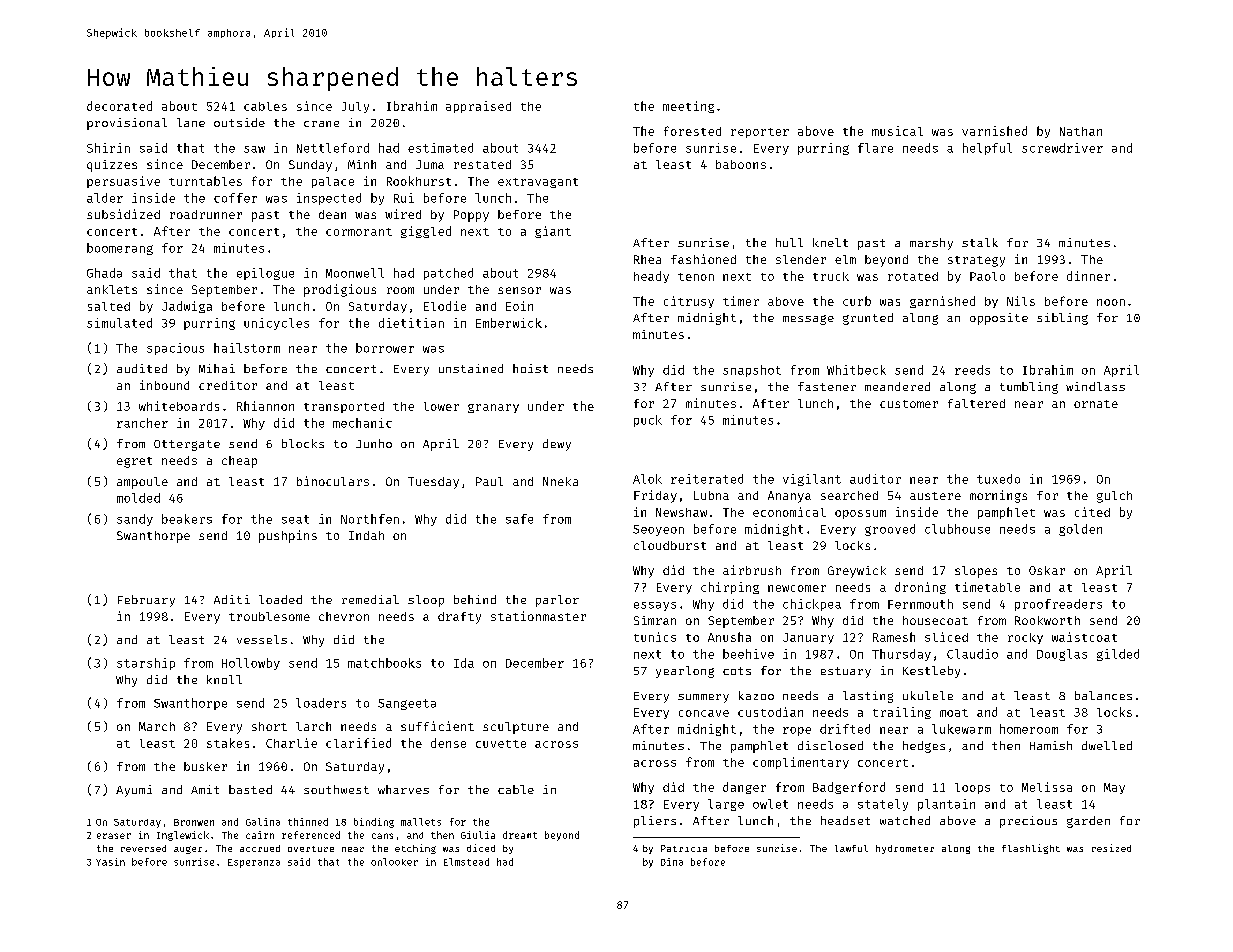  What do you see at coordinates (994, 131) in the document?
I see `varnished` at bounding box center [994, 131].
